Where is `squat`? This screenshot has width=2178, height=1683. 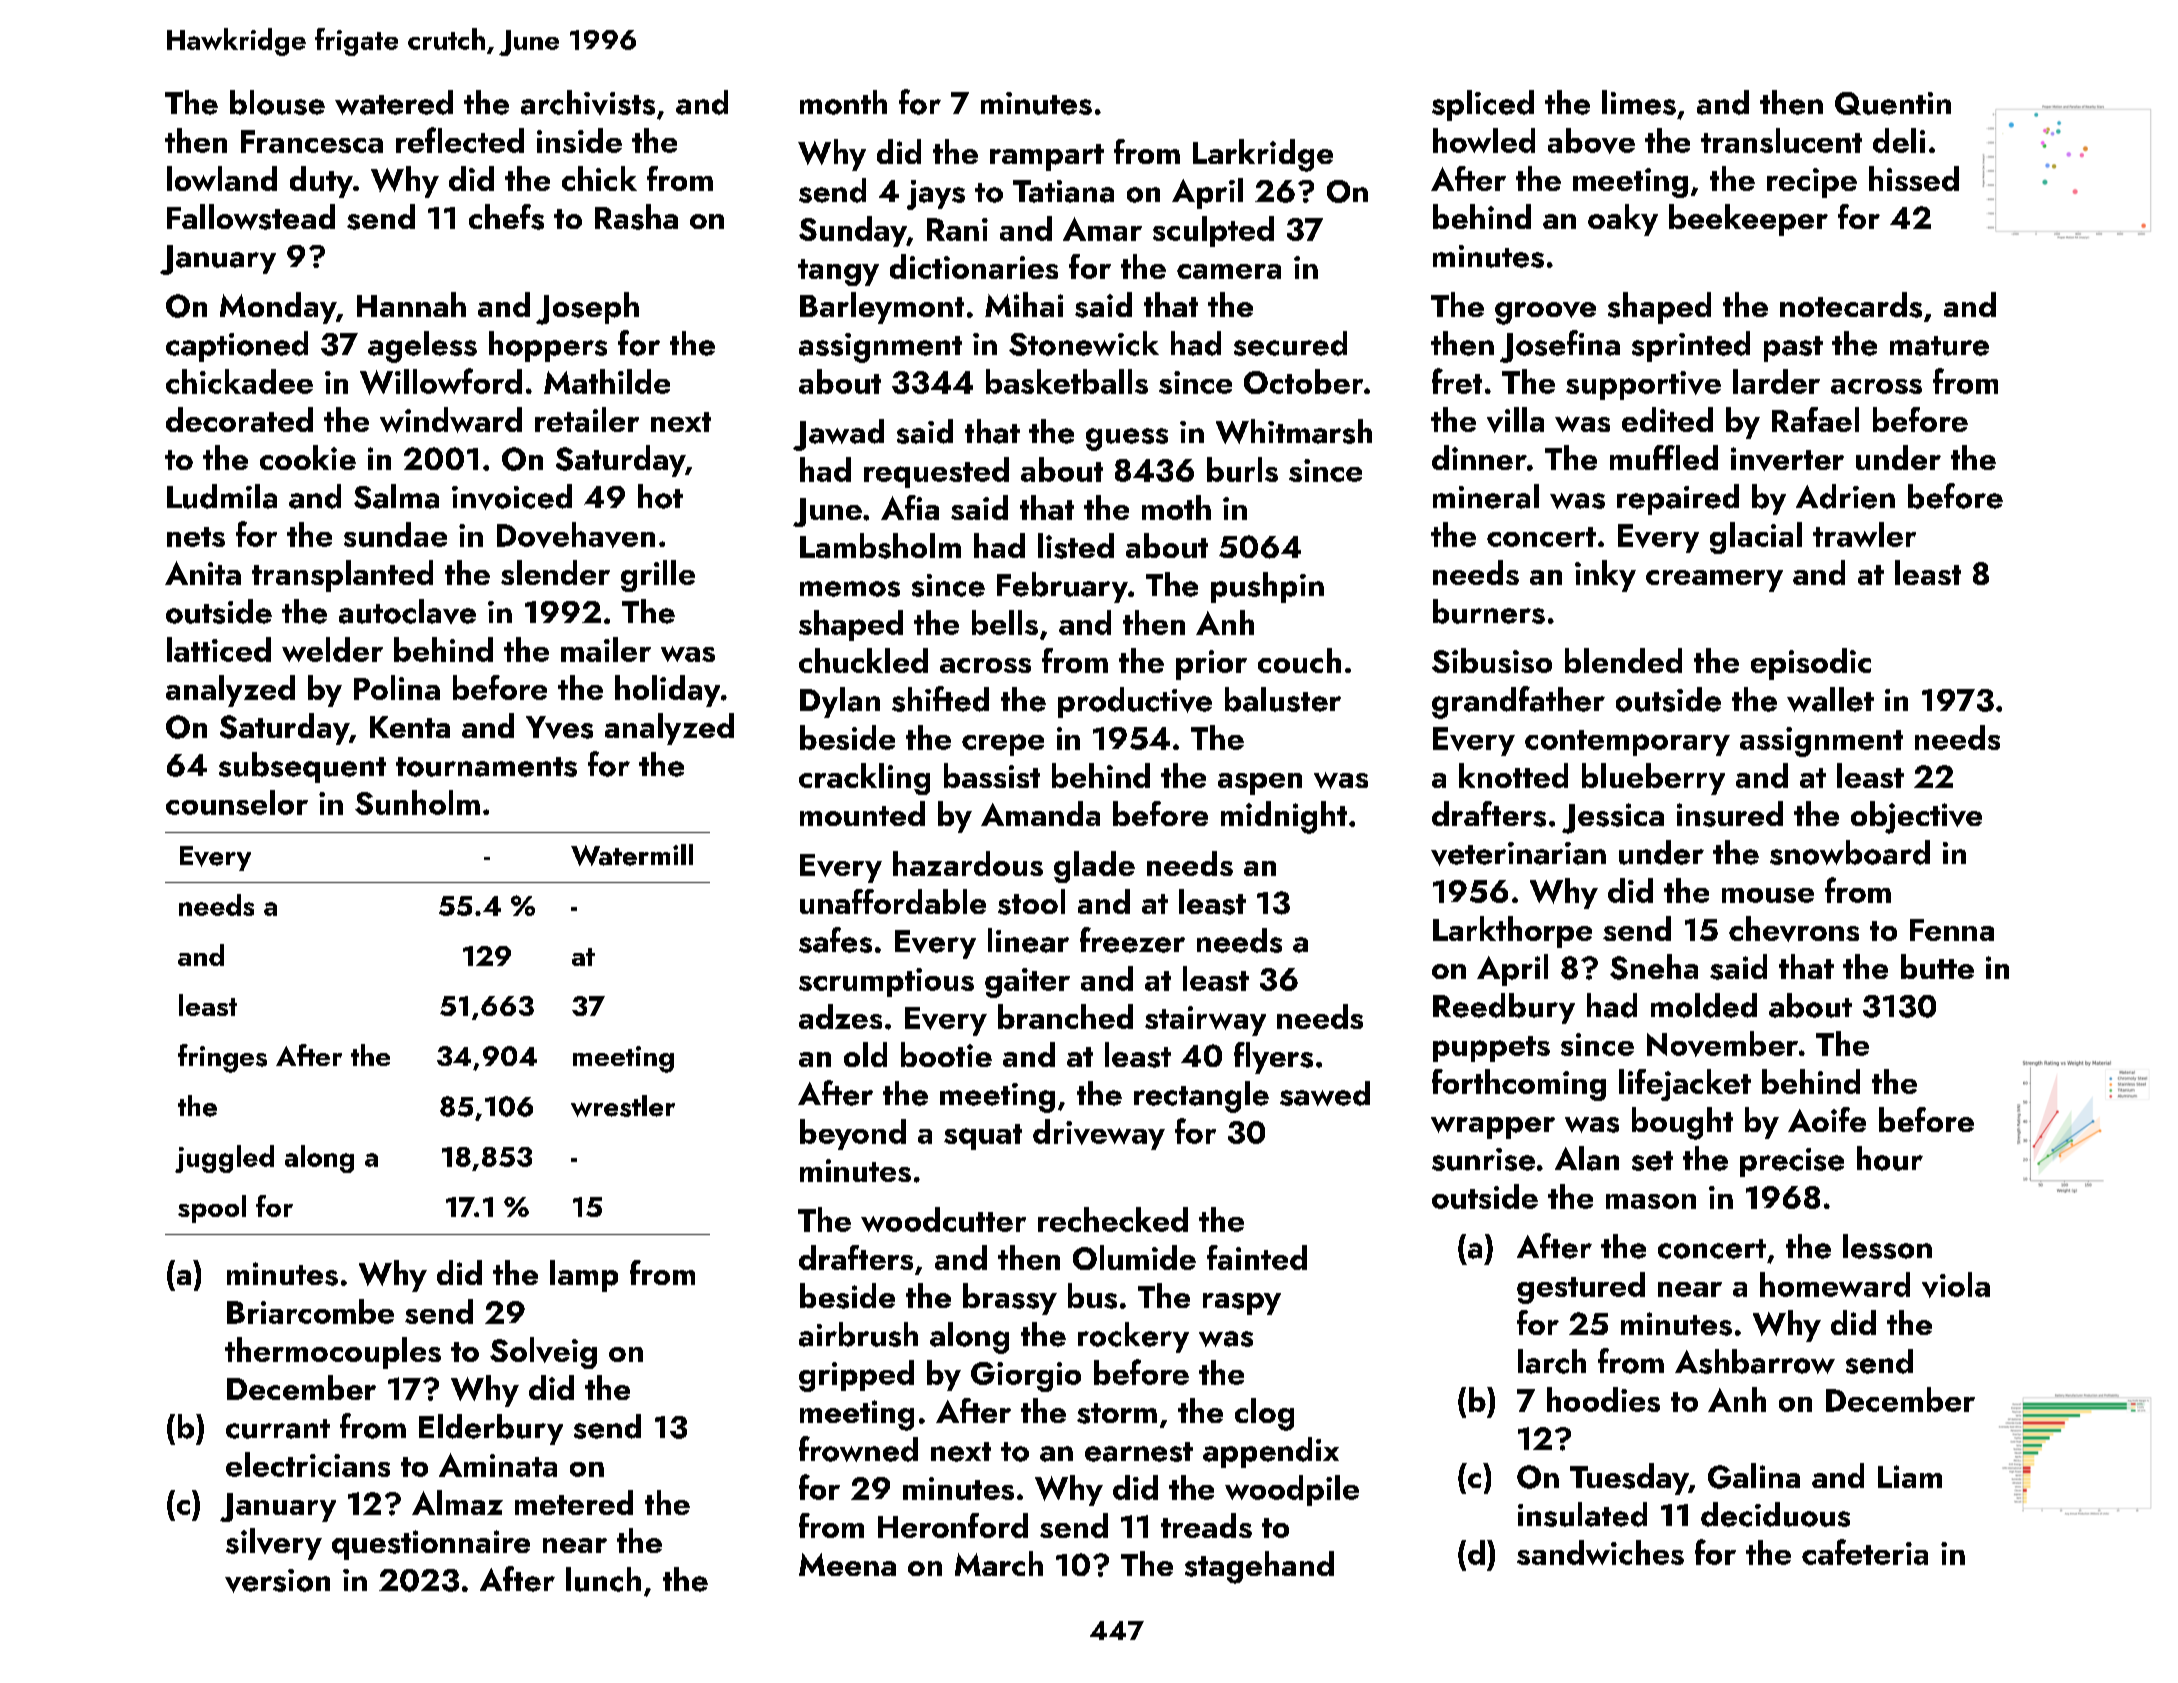 squat is located at coordinates (983, 1137).
